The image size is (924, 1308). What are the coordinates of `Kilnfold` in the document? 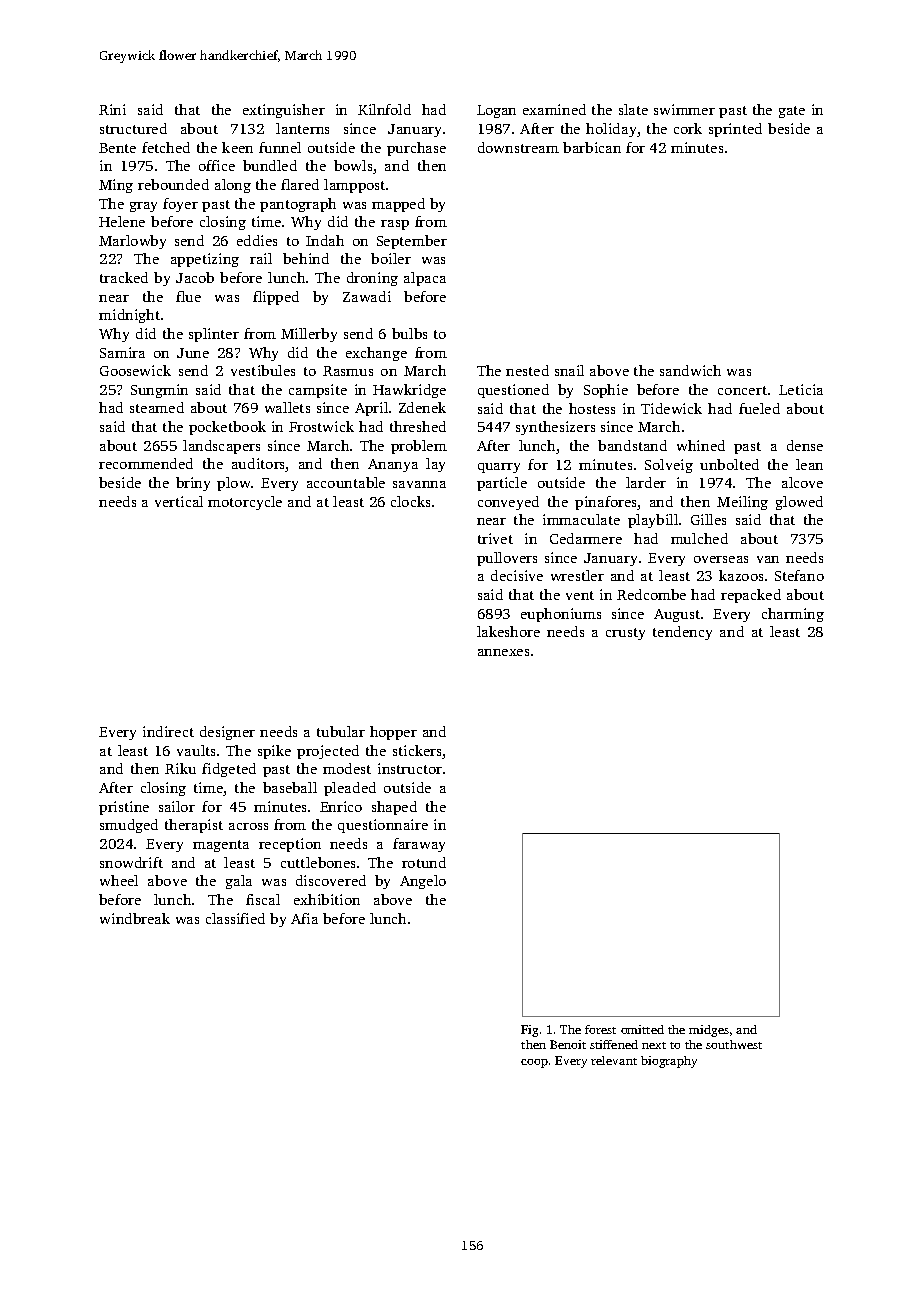 It's located at (384, 109).
